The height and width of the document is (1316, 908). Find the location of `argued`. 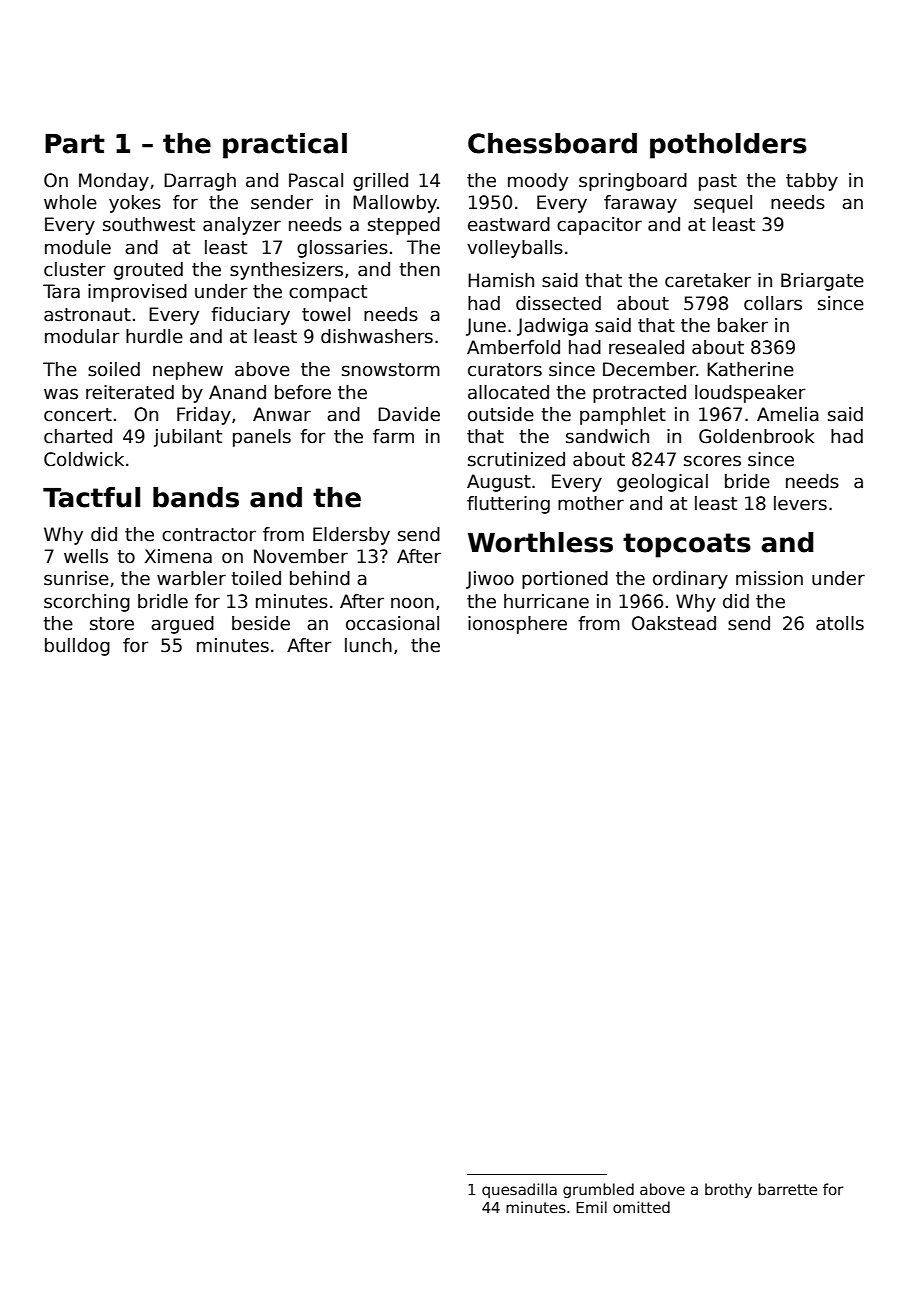

argued is located at coordinates (182, 625).
